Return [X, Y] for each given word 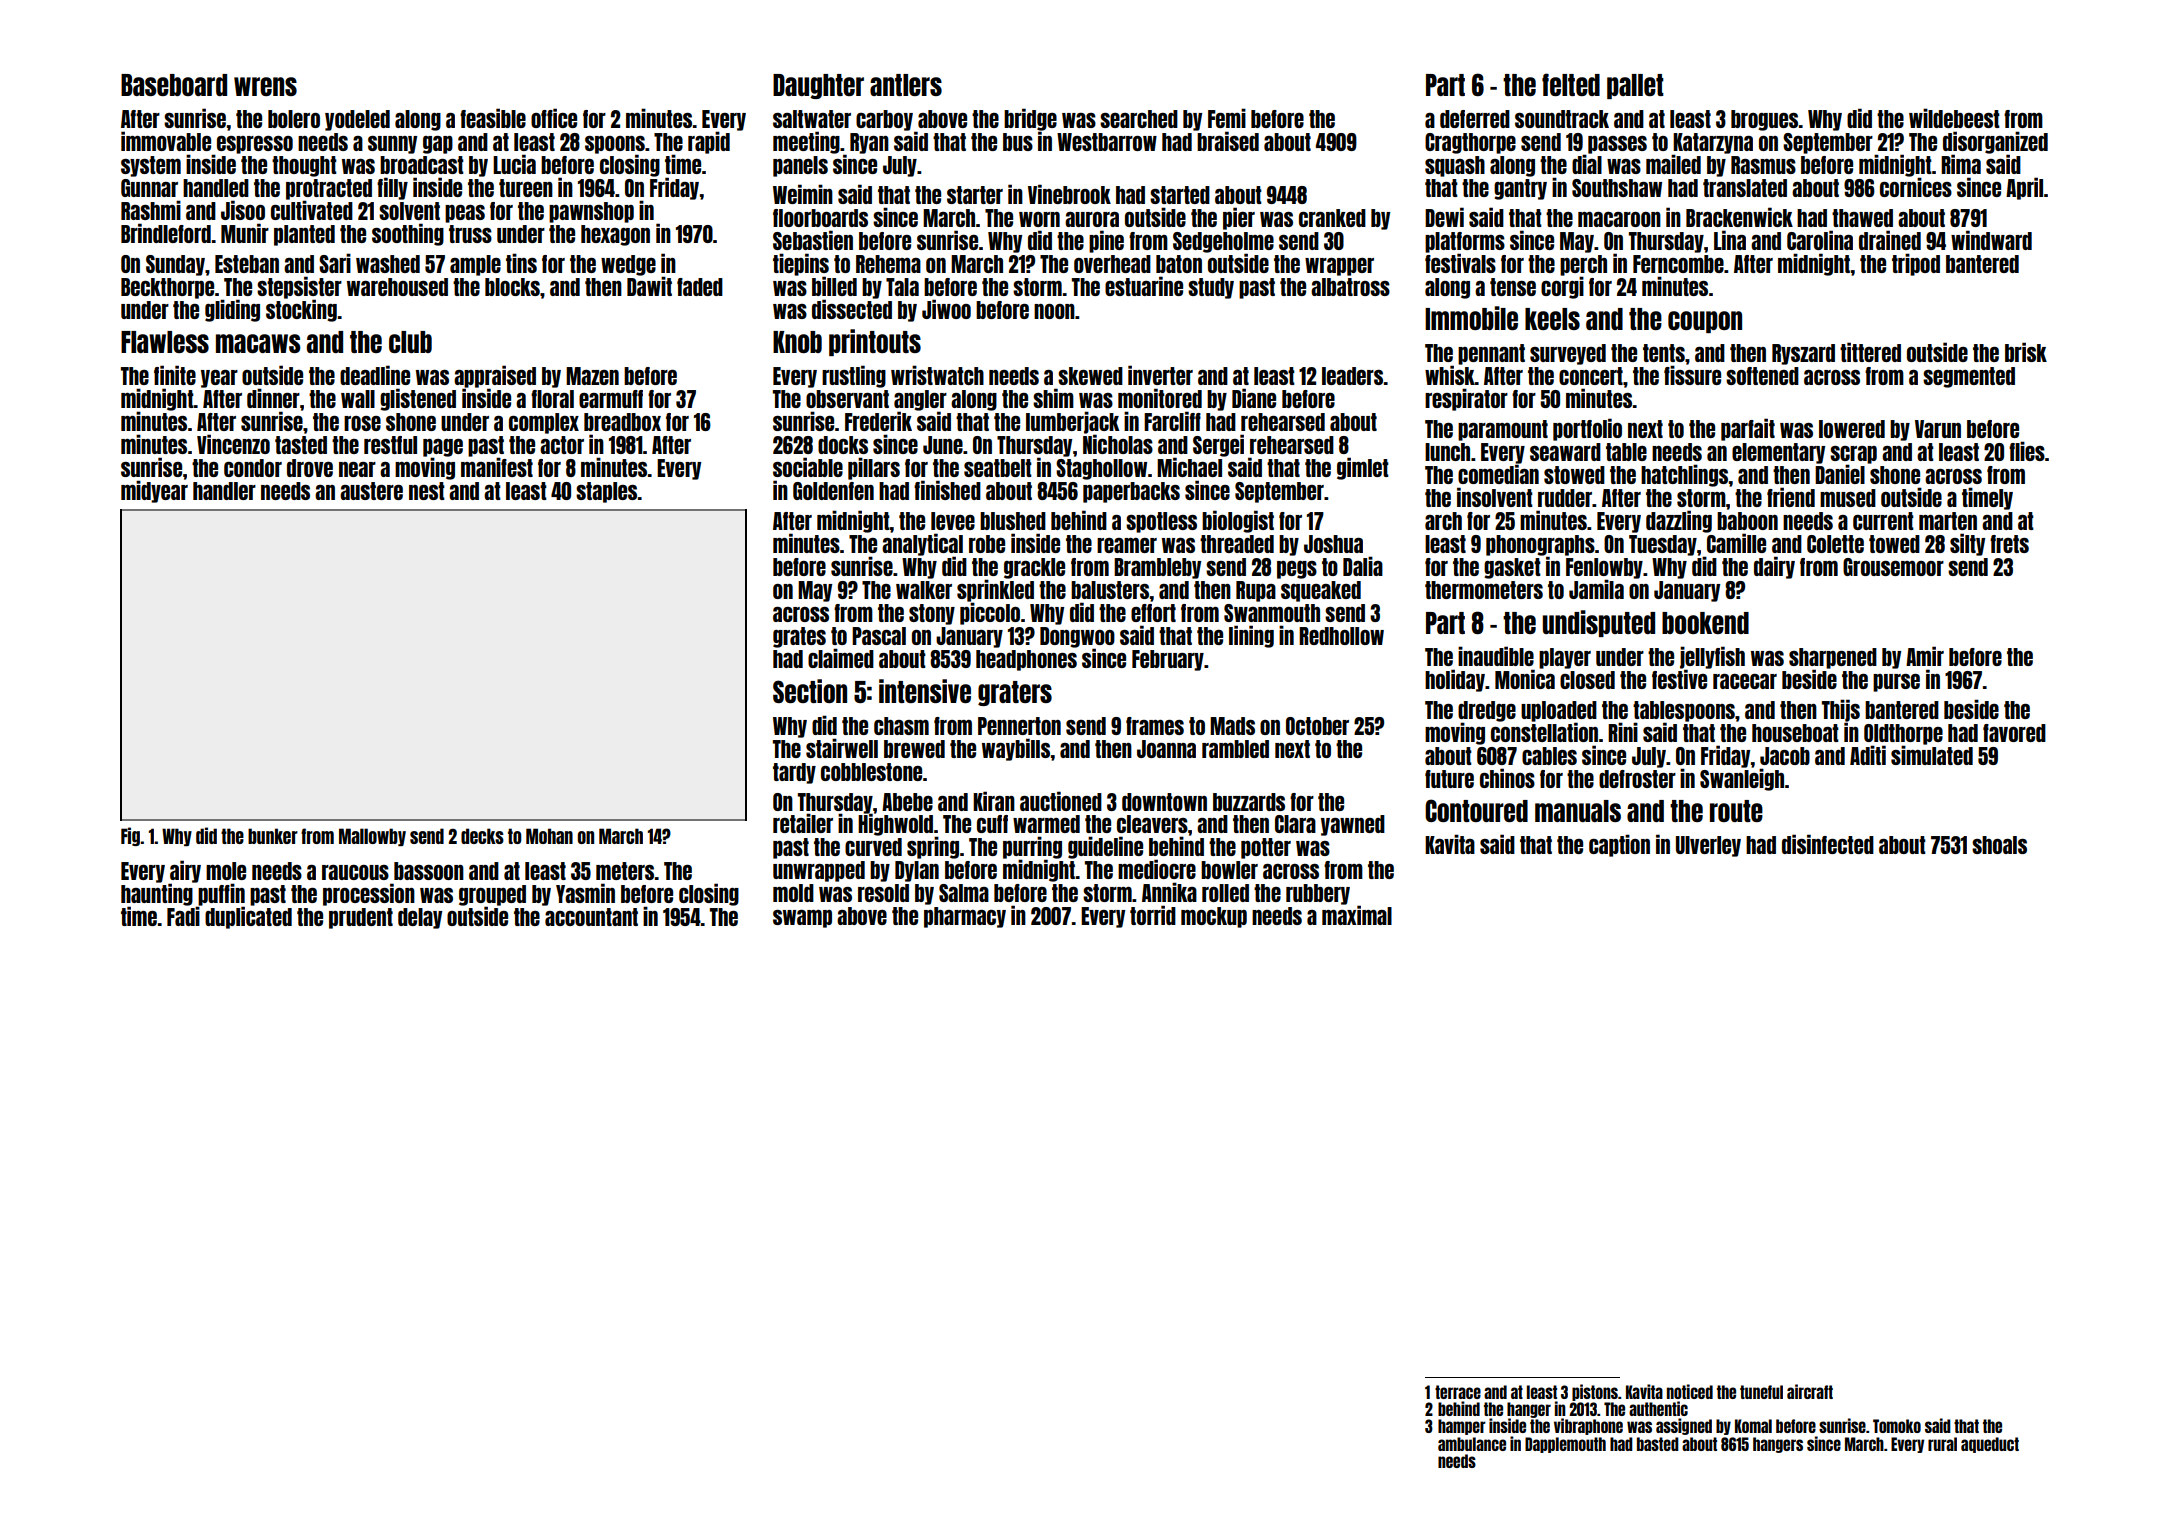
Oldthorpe [1903, 734]
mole [226, 871]
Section [810, 691]
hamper [1462, 1427]
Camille [1736, 543]
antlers [906, 85]
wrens [265, 86]
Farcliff [1172, 421]
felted [1571, 84]
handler [224, 491]
